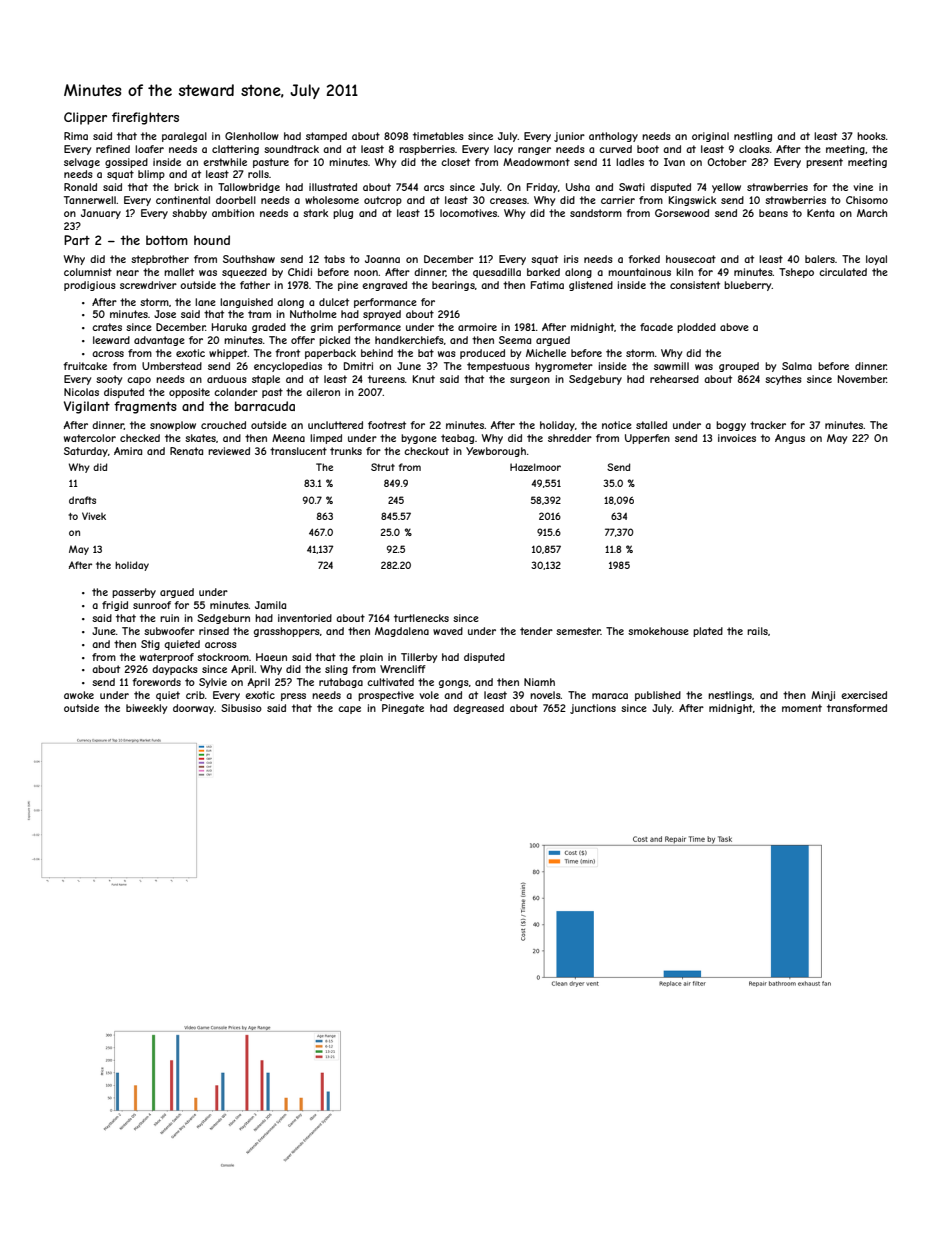 Image resolution: width=952 pixels, height=1233 pixels. What do you see at coordinates (424, 379) in the screenshot?
I see `Knut` at bounding box center [424, 379].
